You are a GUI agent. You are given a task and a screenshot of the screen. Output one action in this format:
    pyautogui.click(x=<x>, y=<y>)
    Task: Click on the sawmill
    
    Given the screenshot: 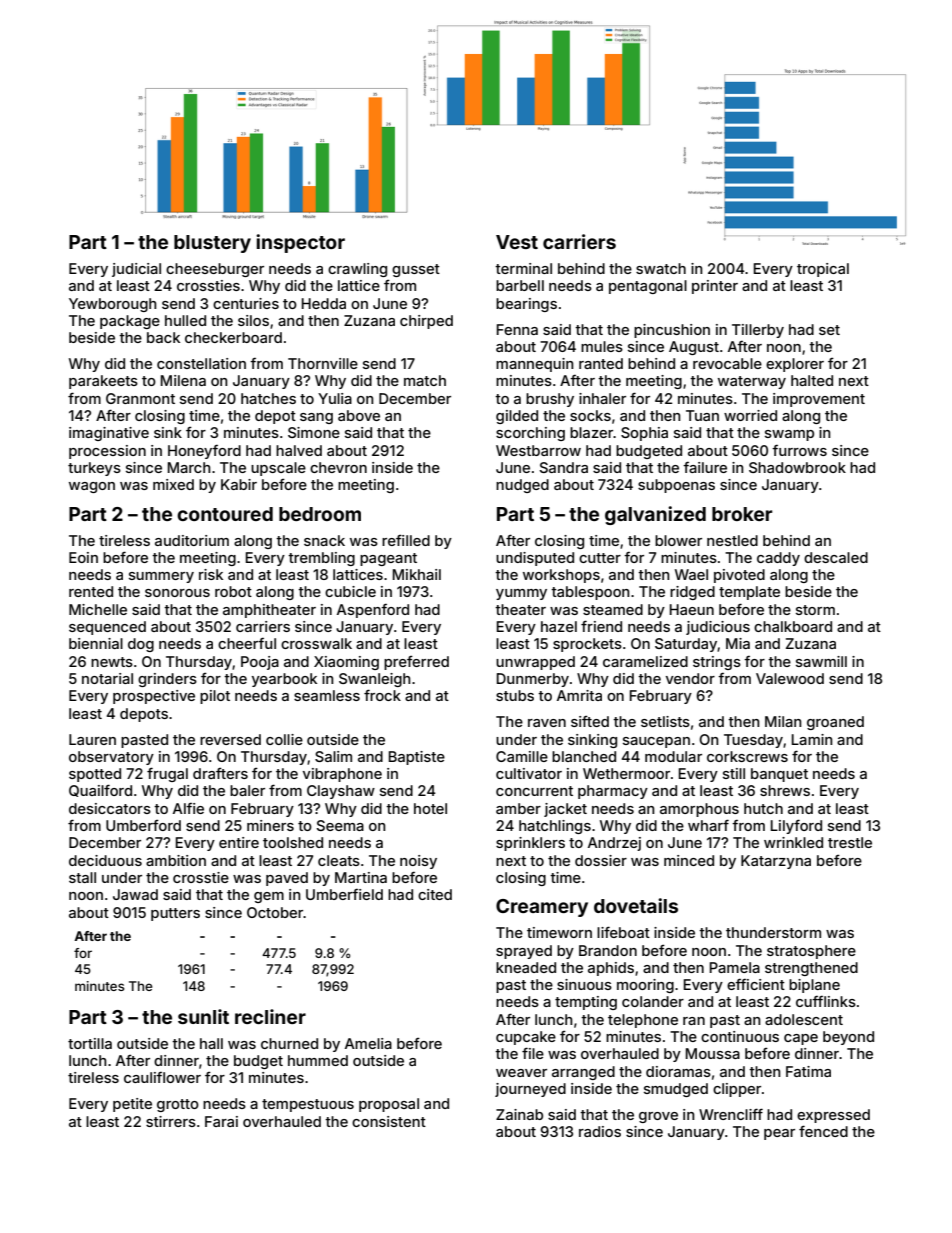 What is the action you would take?
    pyautogui.click(x=821, y=661)
